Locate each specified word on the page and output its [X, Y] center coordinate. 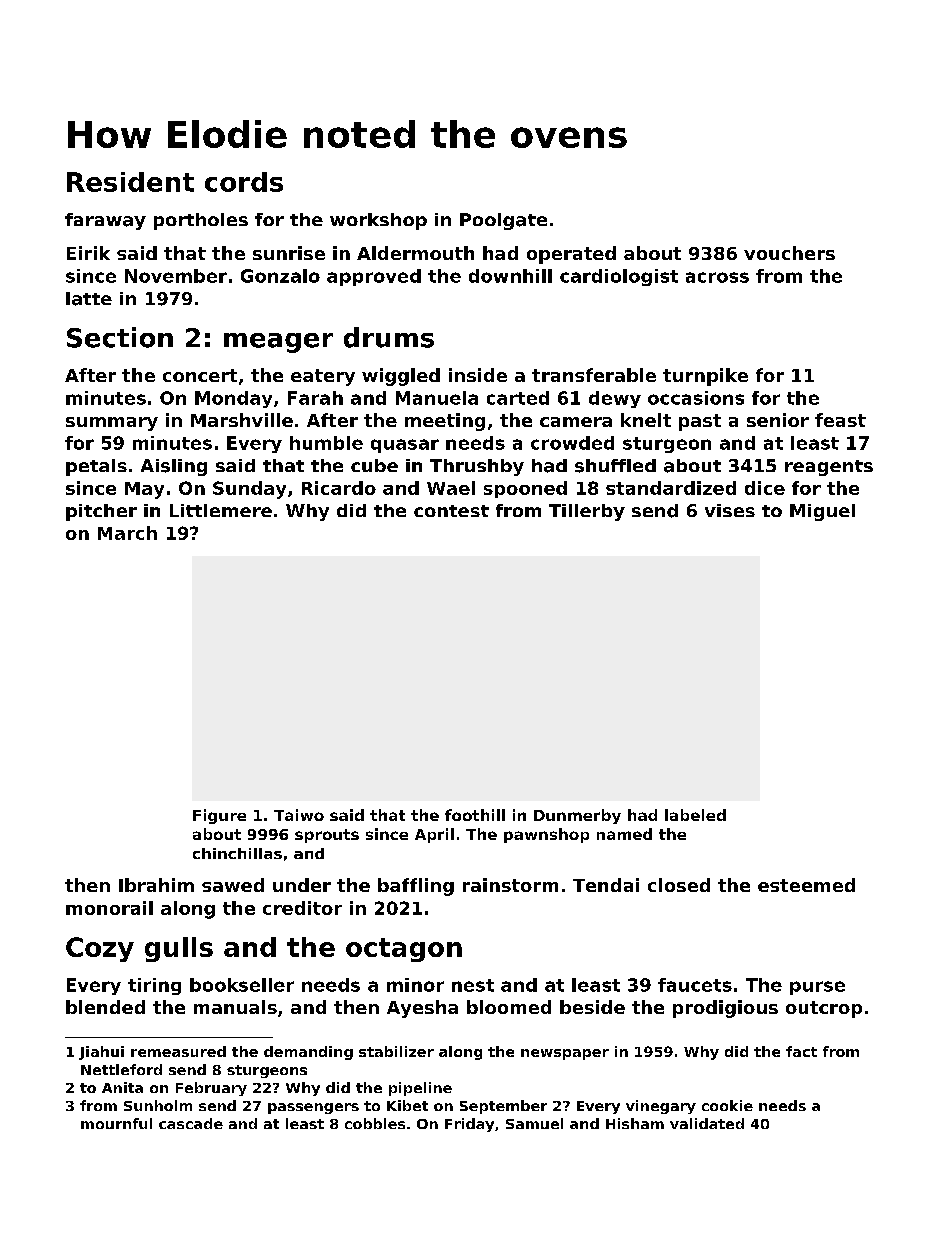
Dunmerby [577, 816]
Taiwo [299, 815]
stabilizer [396, 1051]
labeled [695, 815]
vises [730, 510]
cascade [191, 1123]
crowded [572, 443]
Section [120, 337]
